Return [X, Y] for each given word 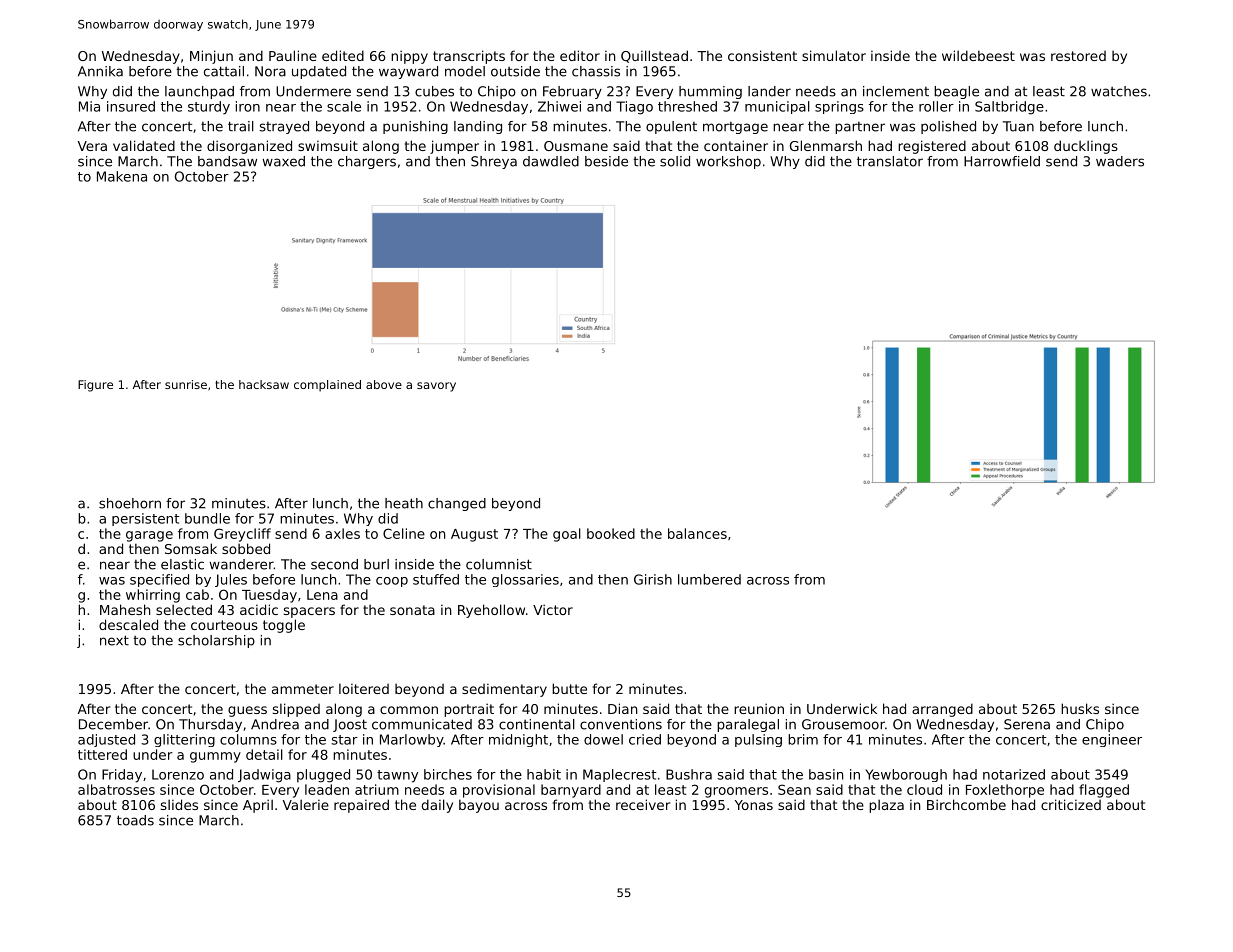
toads [135, 820]
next [114, 640]
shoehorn [130, 503]
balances [697, 533]
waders [1120, 161]
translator [890, 161]
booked [611, 533]
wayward [408, 72]
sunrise [186, 384]
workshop [728, 162]
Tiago [634, 108]
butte [569, 688]
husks [1080, 708]
